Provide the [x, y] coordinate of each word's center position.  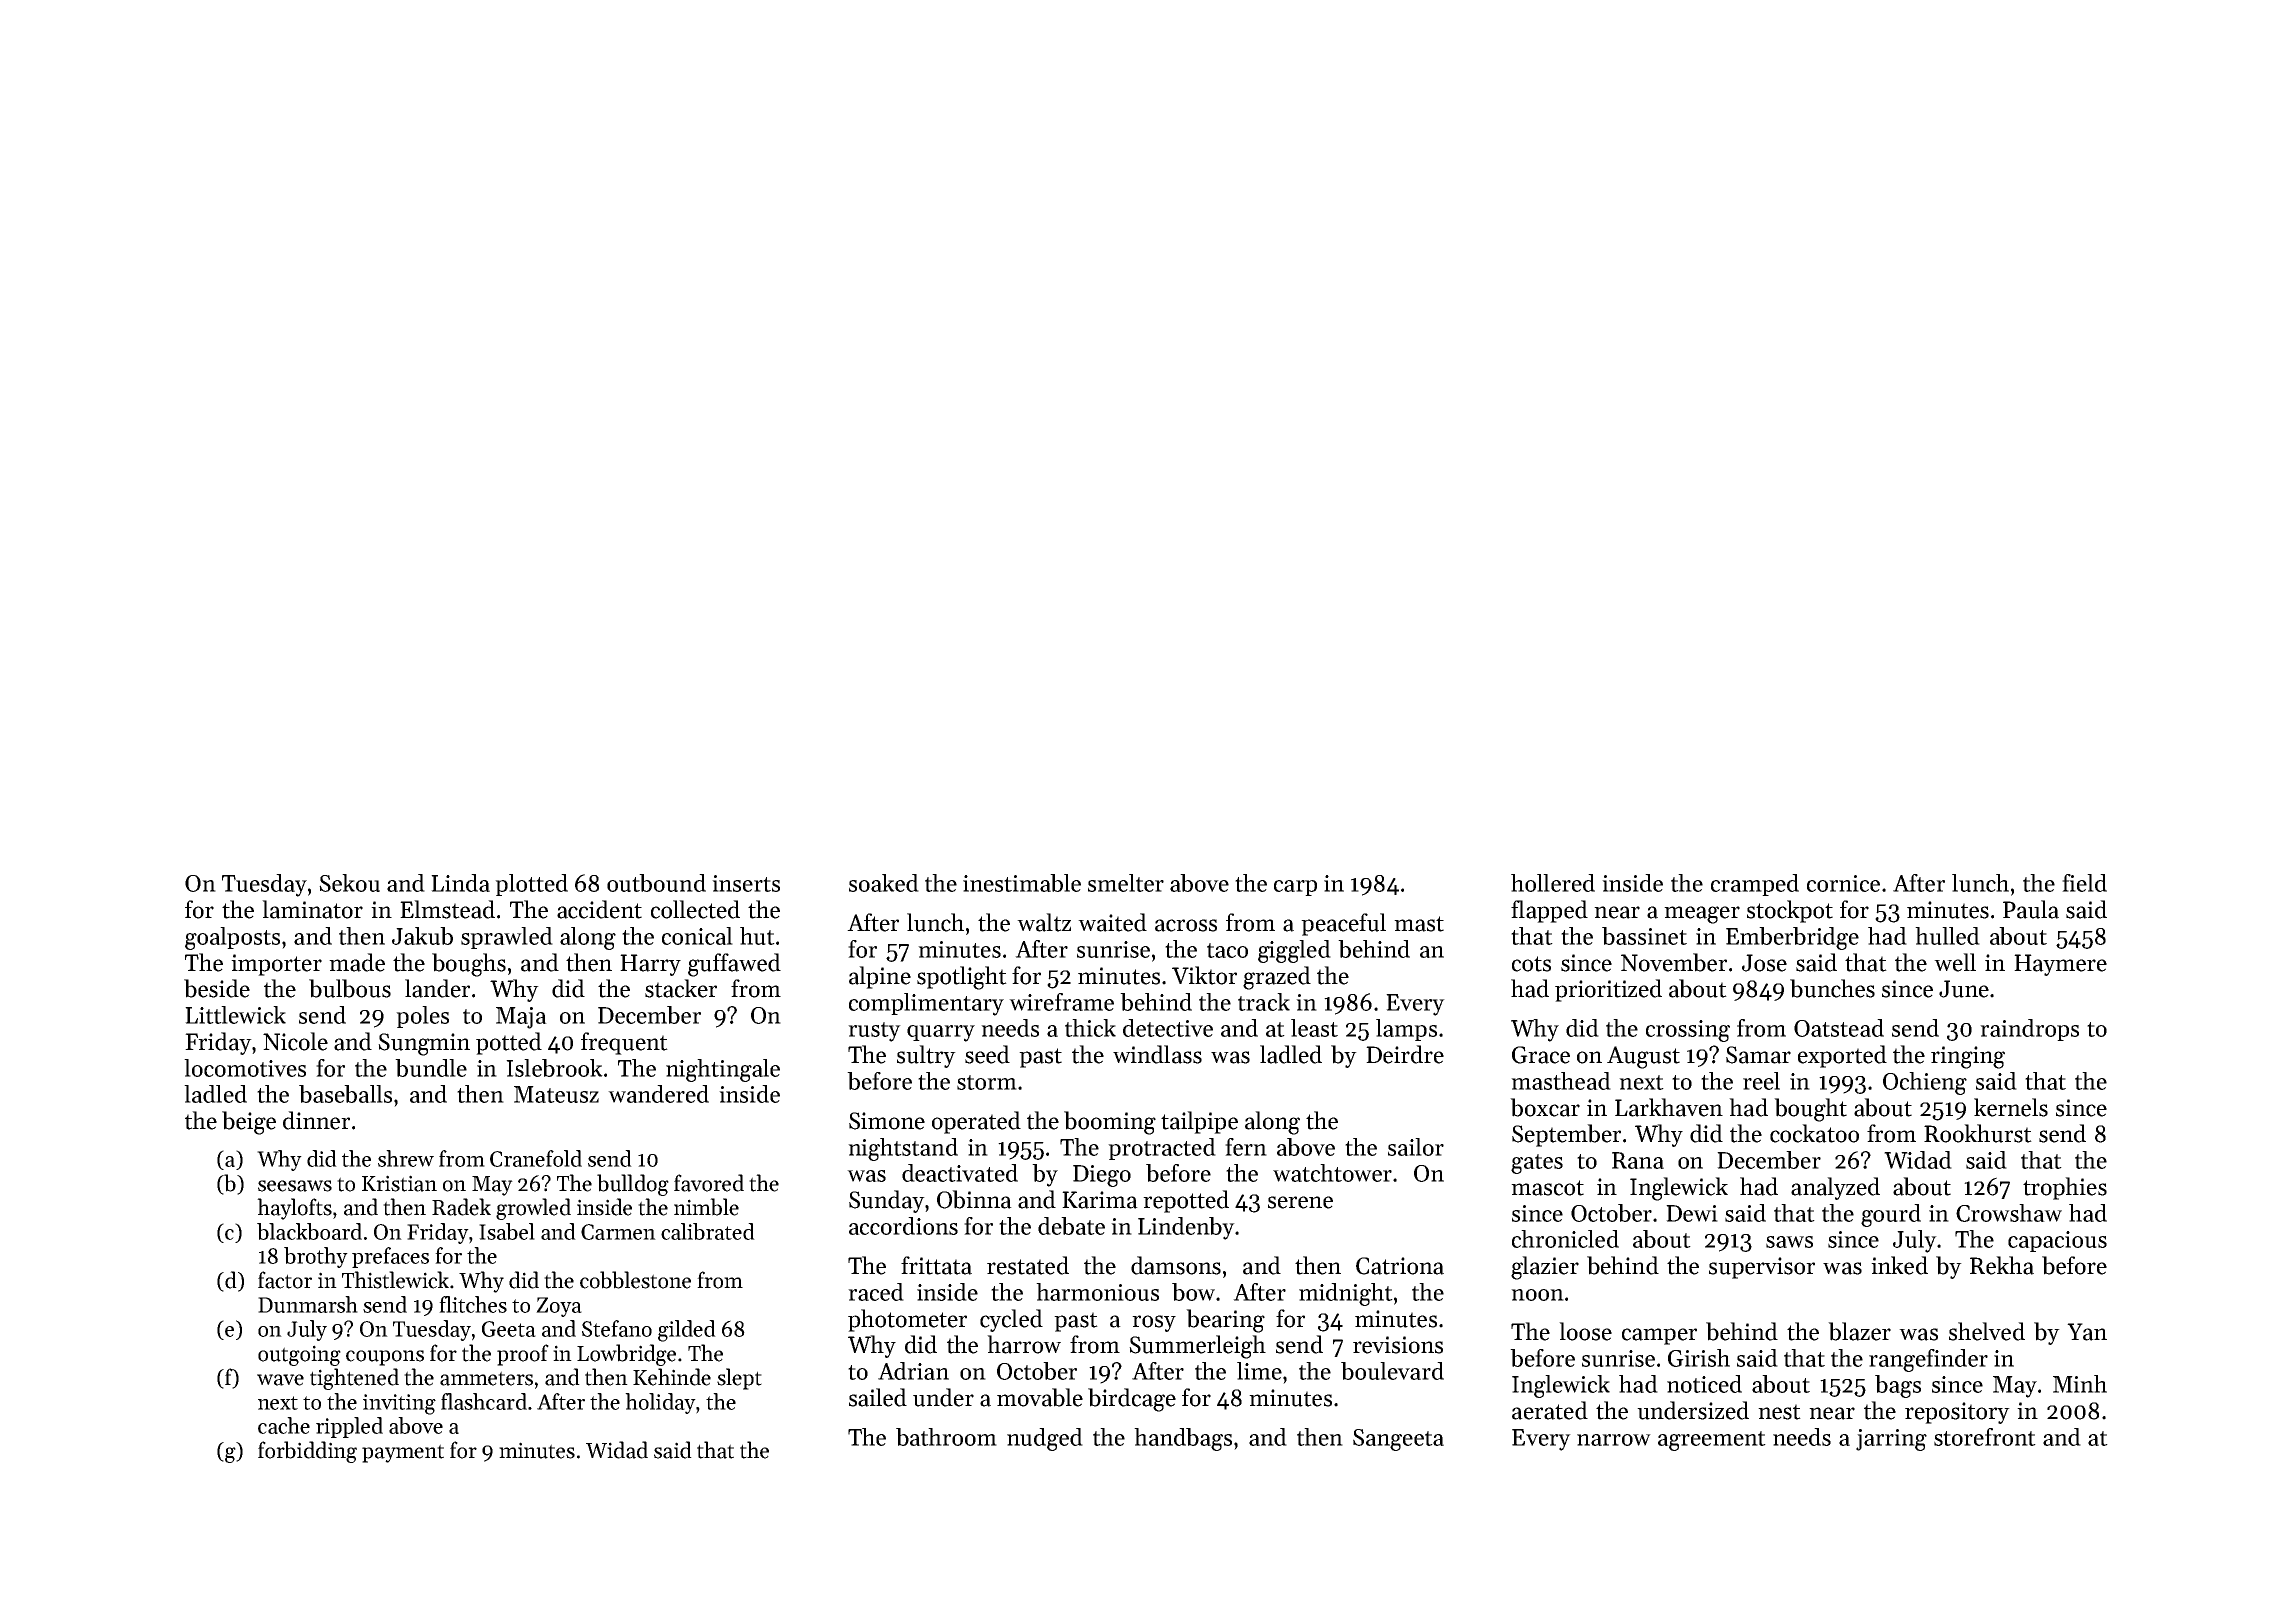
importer [276, 965]
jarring [1891, 1440]
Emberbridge [1792, 938]
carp [1295, 888]
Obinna [974, 1199]
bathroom [946, 1437]
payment [403, 1453]
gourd [1891, 1215]
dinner [316, 1120]
